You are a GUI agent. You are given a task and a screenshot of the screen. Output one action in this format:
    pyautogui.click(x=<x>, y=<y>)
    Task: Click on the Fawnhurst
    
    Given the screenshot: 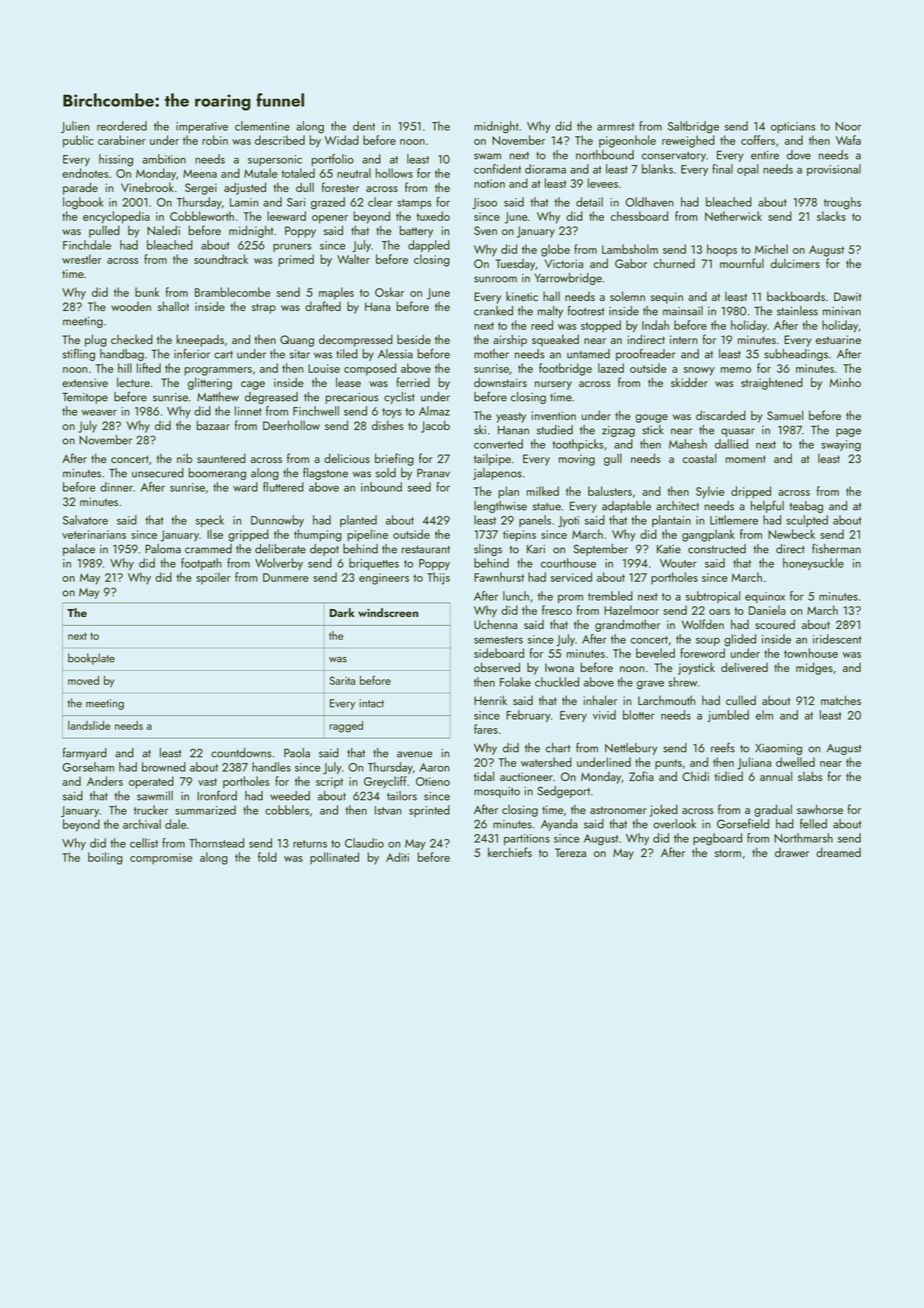 What is the action you would take?
    pyautogui.click(x=499, y=577)
